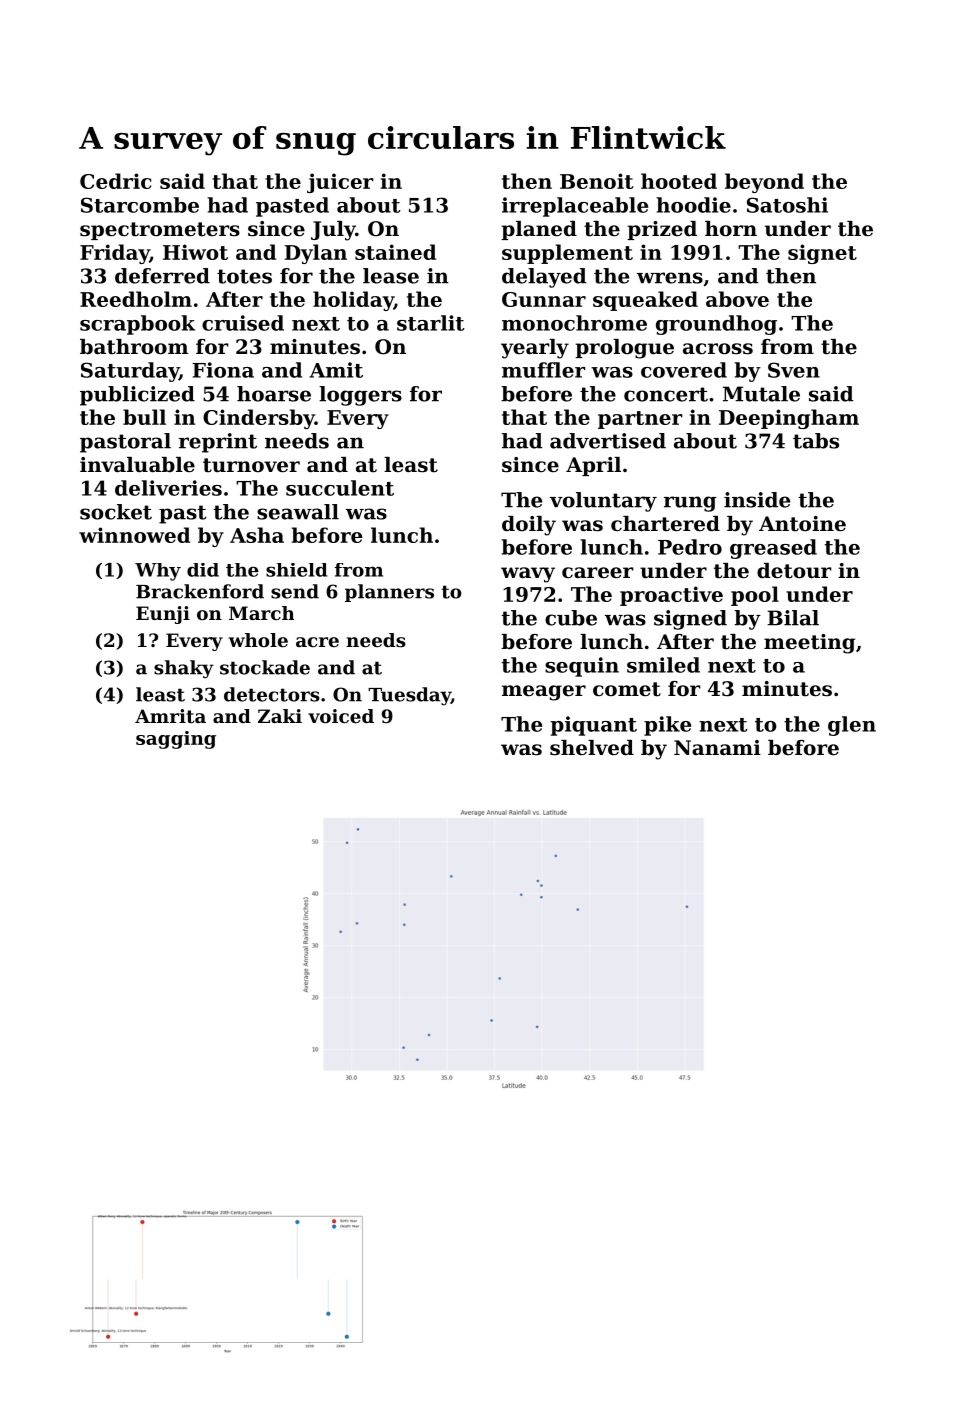 The height and width of the screenshot is (1406, 971). Describe the element at coordinates (608, 441) in the screenshot. I see `advertised` at that location.
